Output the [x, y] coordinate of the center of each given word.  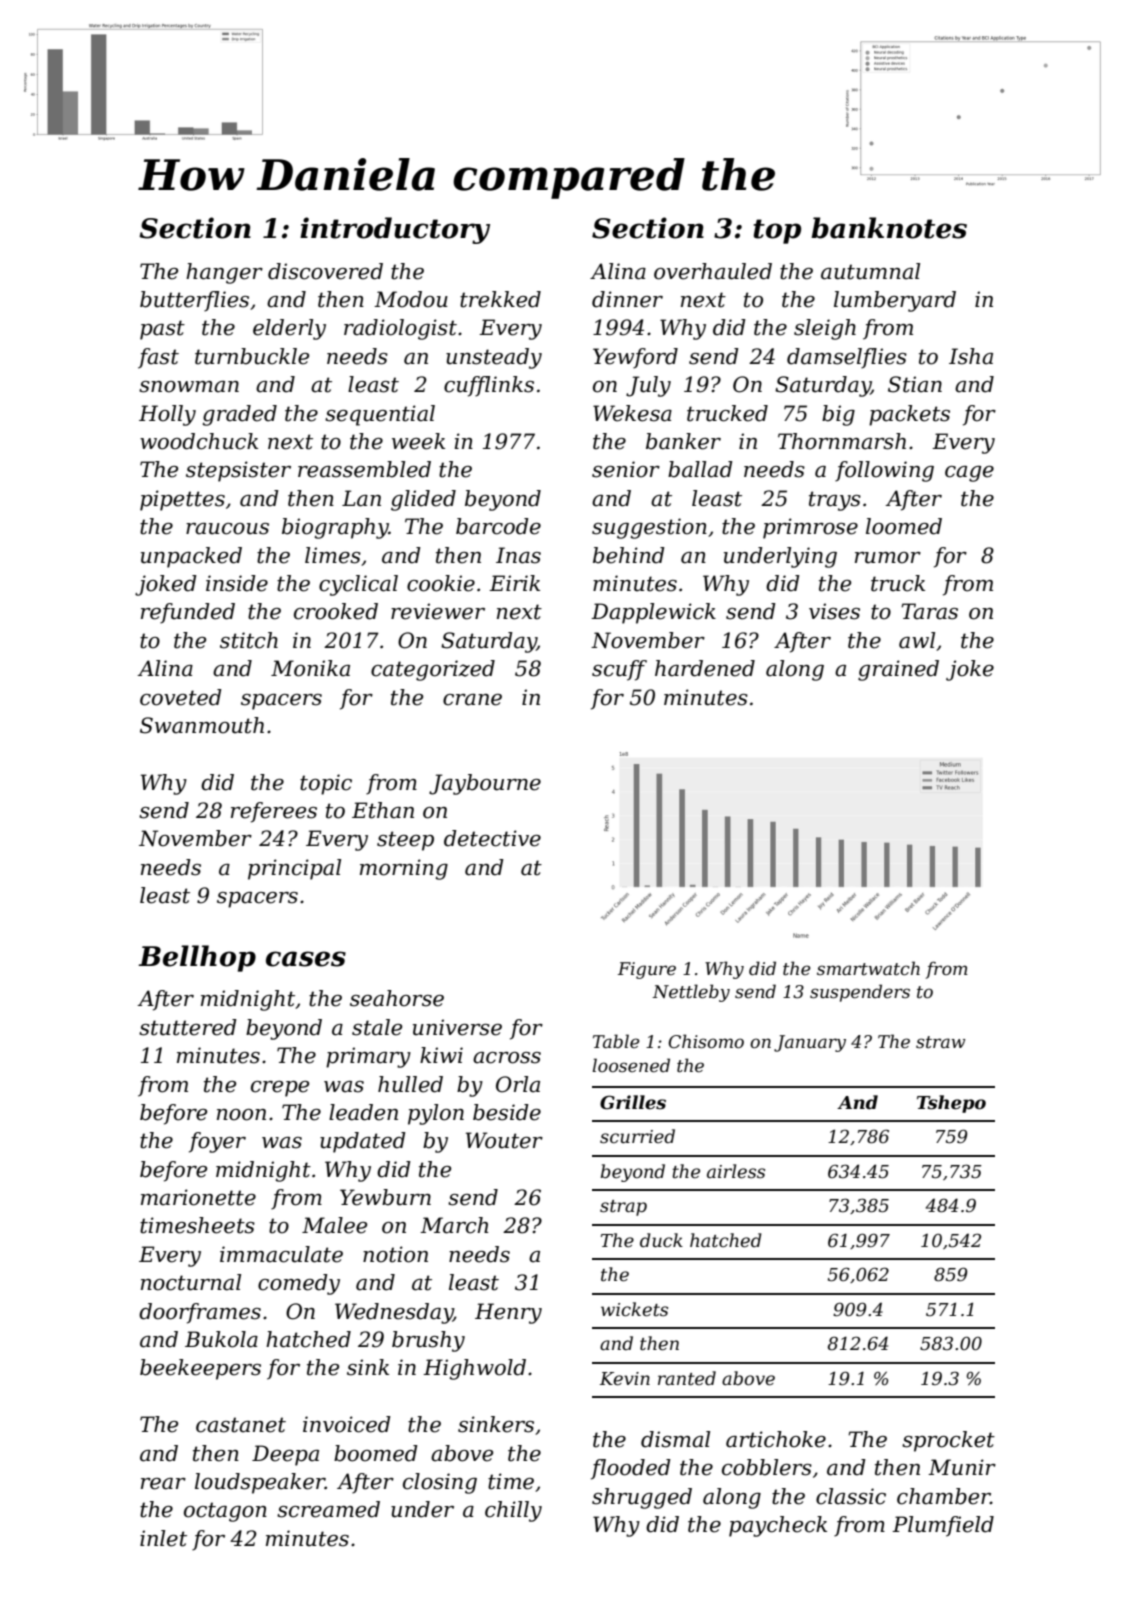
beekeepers [200, 1369]
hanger [224, 273]
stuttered [188, 1027]
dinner [627, 299]
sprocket [948, 1441]
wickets [634, 1309]
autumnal [870, 271]
